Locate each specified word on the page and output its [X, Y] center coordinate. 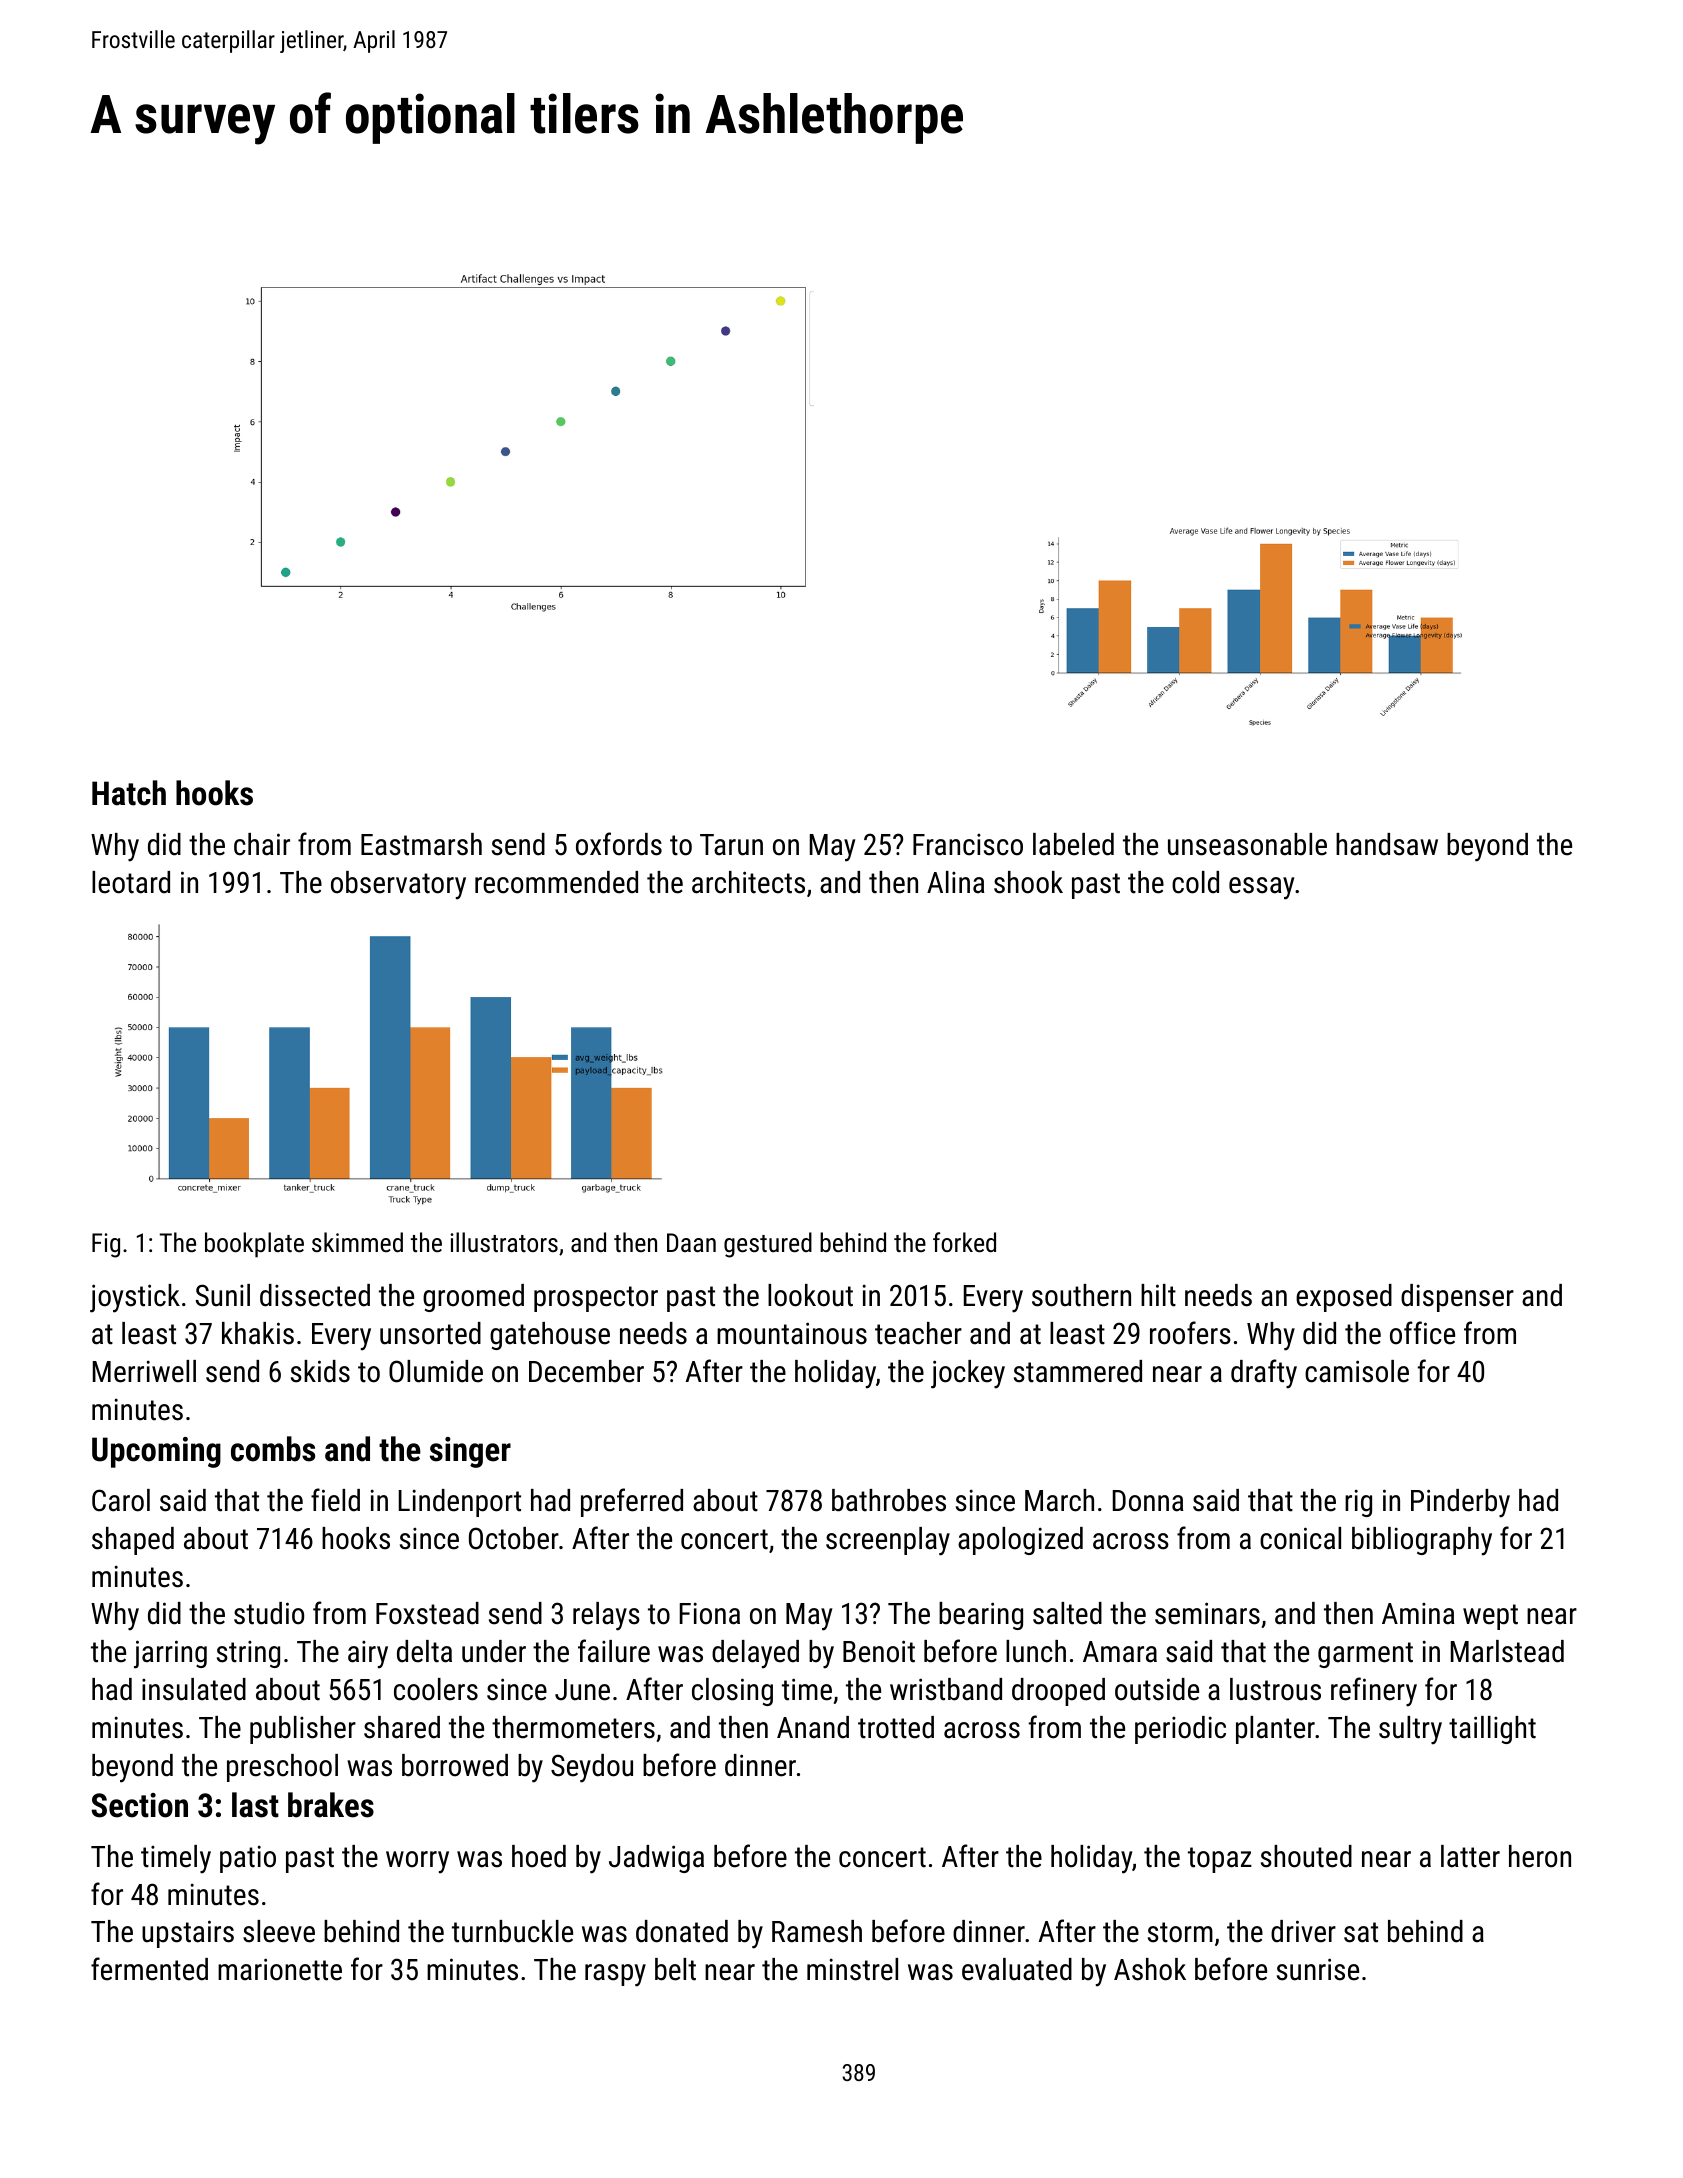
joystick [135, 1298]
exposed [1344, 1298]
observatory [398, 885]
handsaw [1387, 844]
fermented [149, 1969]
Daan [691, 1242]
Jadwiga [656, 1859]
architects [748, 882]
